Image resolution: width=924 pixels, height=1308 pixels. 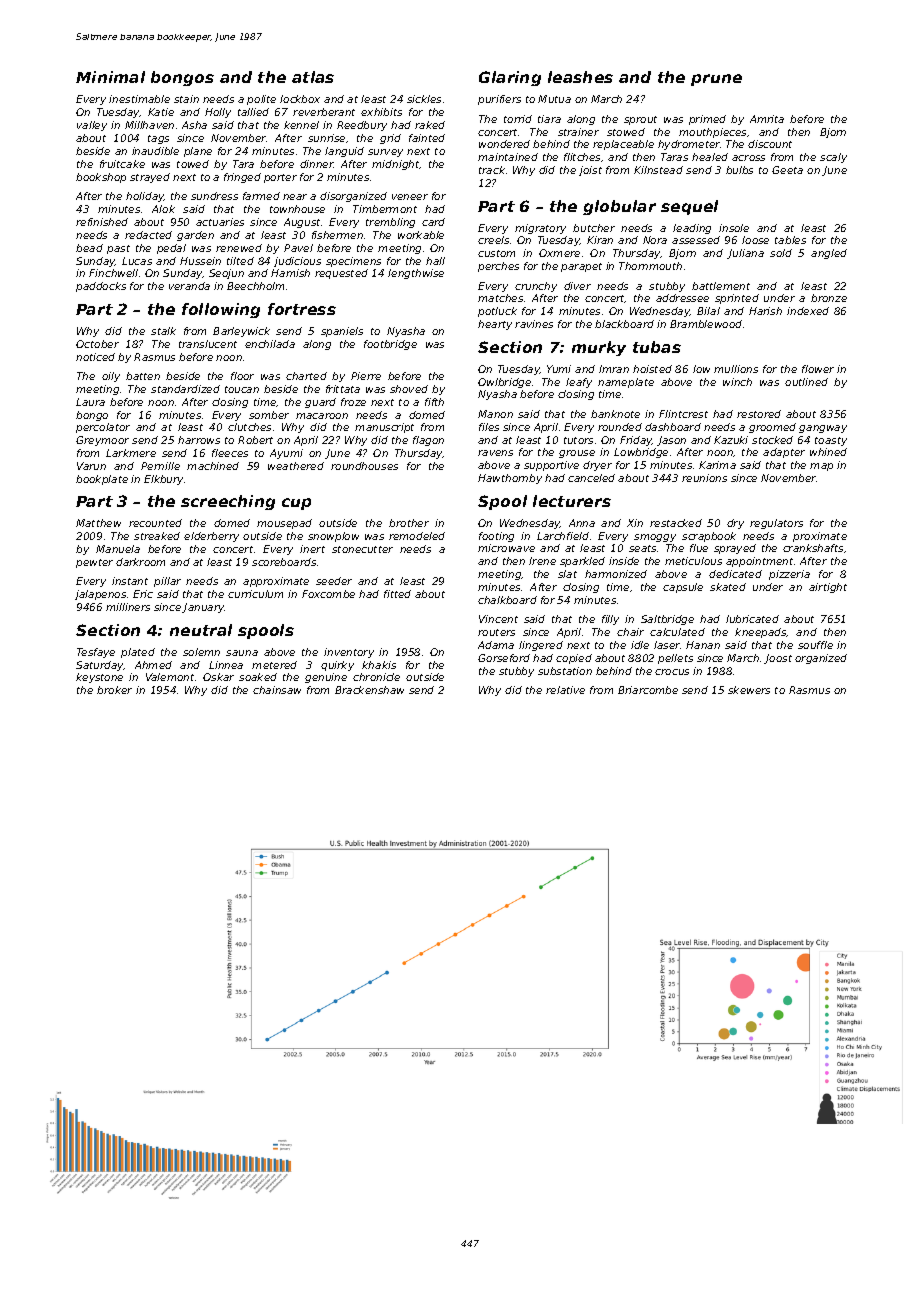 What do you see at coordinates (430, 125) in the image?
I see `raked` at bounding box center [430, 125].
